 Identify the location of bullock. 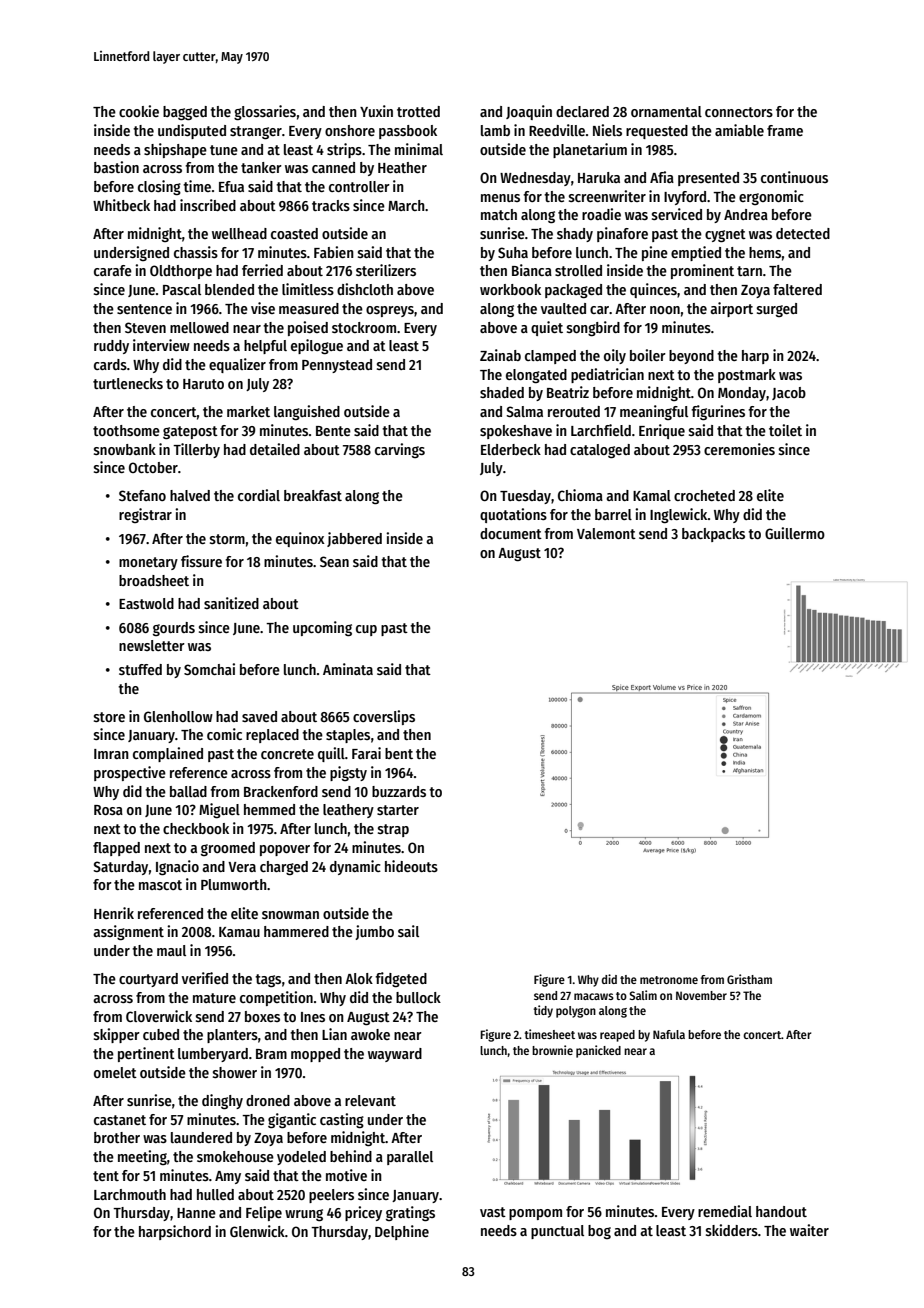
(418, 997).
